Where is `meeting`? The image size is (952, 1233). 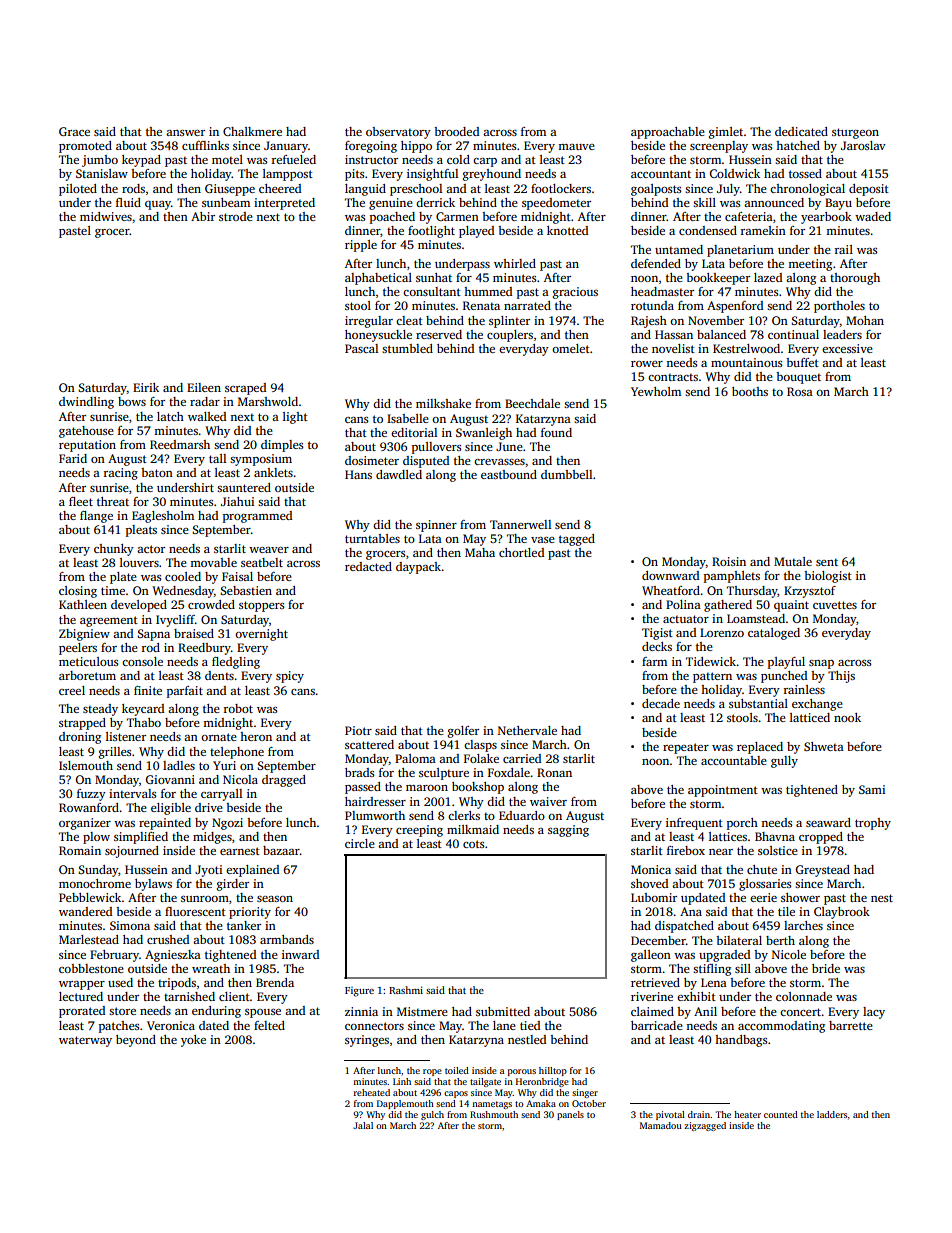
meeting is located at coordinates (810, 265).
